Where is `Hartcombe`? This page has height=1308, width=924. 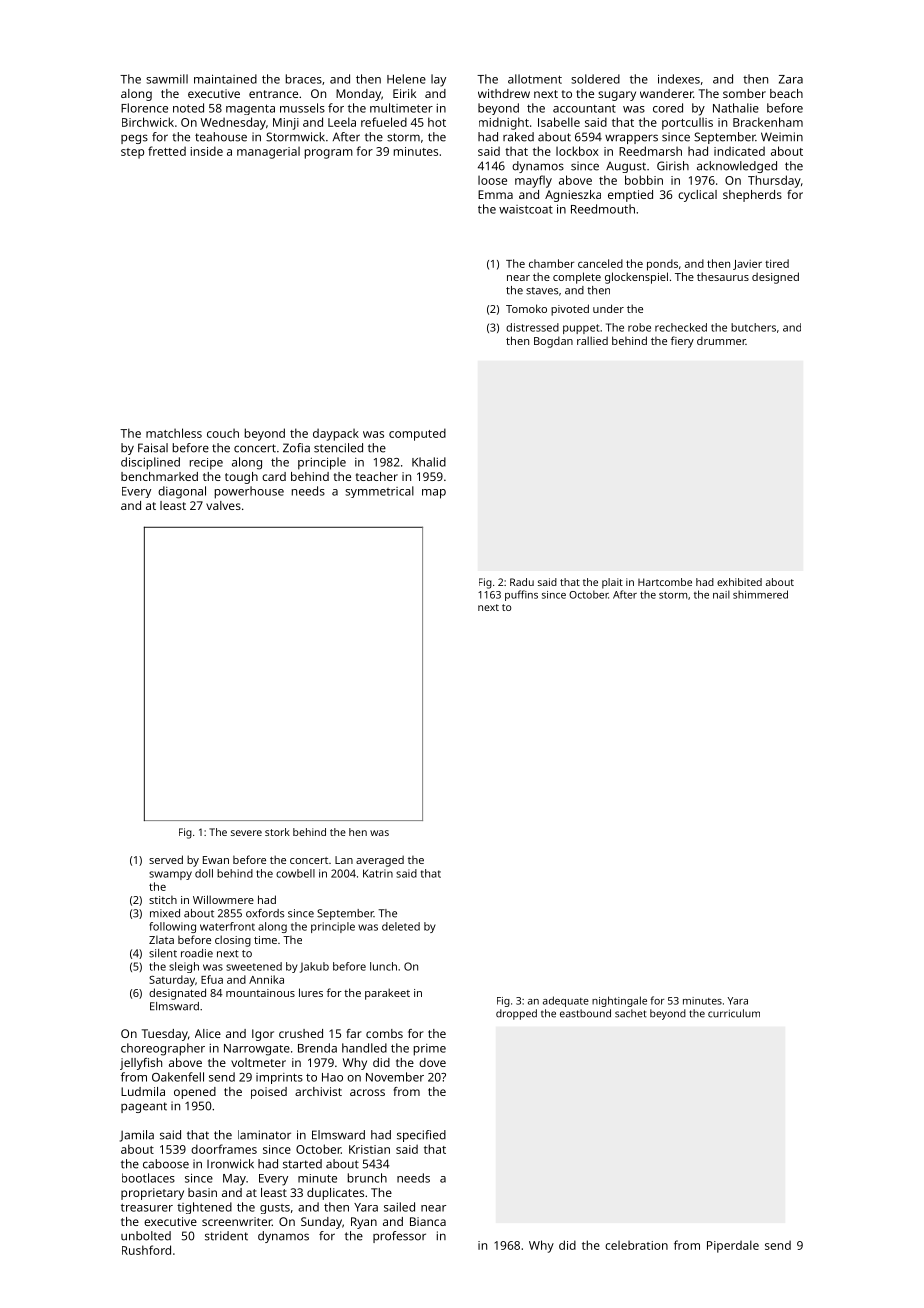 Hartcombe is located at coordinates (665, 582).
